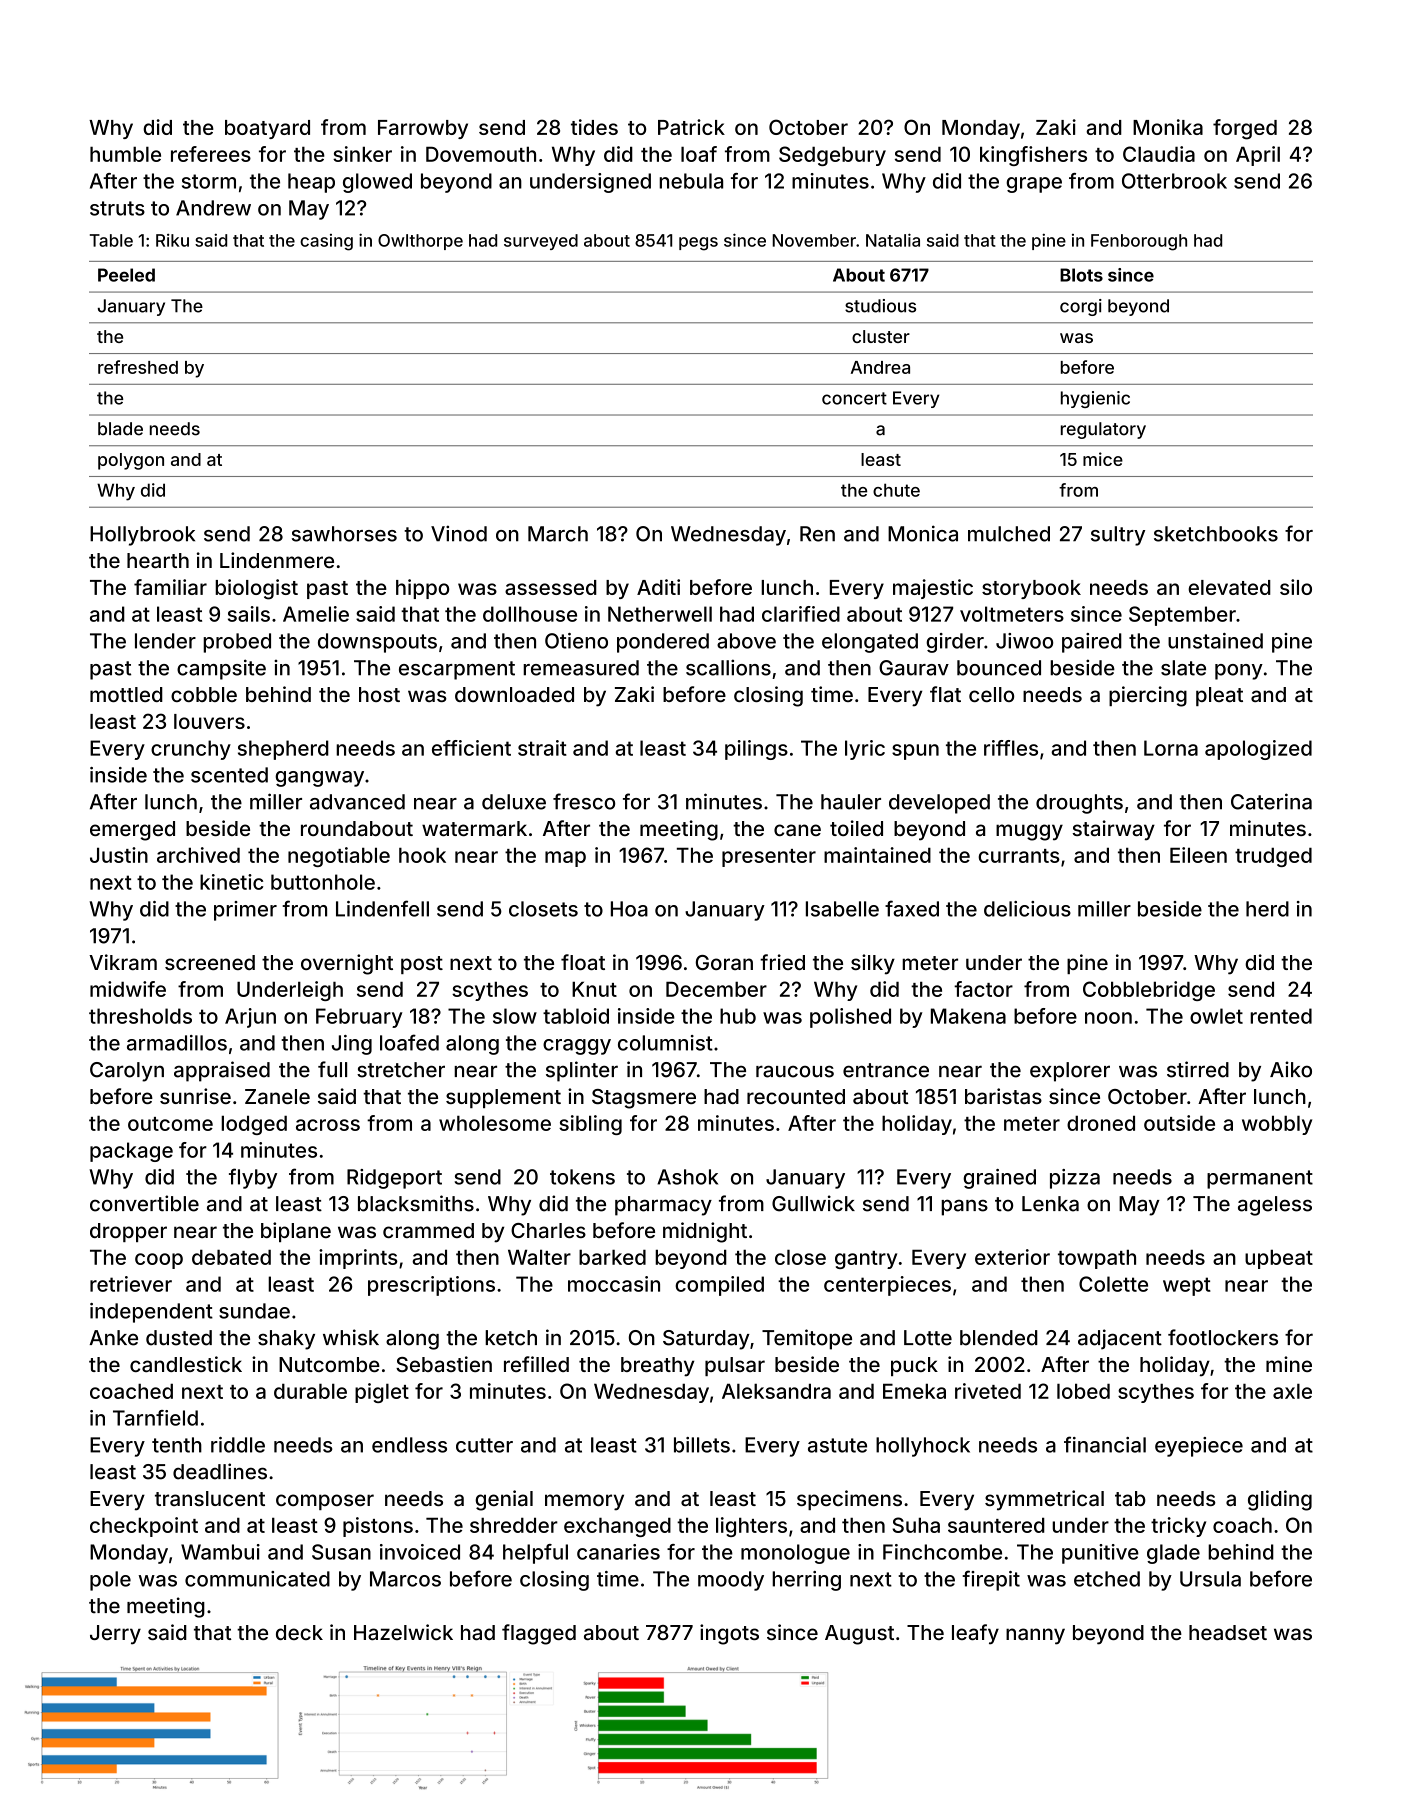 The image size is (1402, 1814). I want to click on shaky, so click(286, 1340).
